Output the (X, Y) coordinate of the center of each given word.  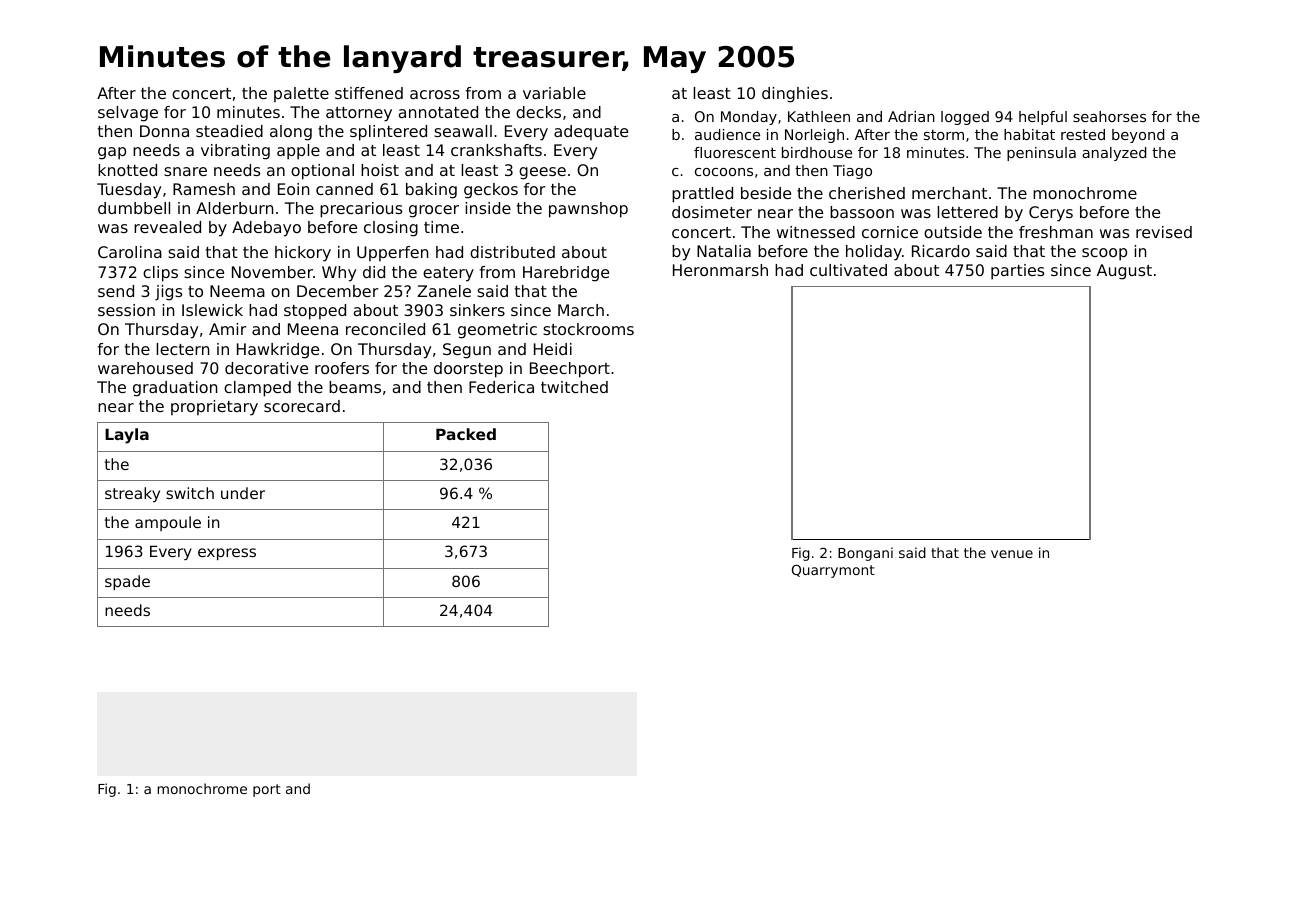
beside (766, 193)
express (227, 554)
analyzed (1114, 154)
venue (1012, 554)
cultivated (848, 270)
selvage (128, 114)
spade (127, 582)
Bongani (865, 554)
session (126, 310)
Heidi (553, 349)
